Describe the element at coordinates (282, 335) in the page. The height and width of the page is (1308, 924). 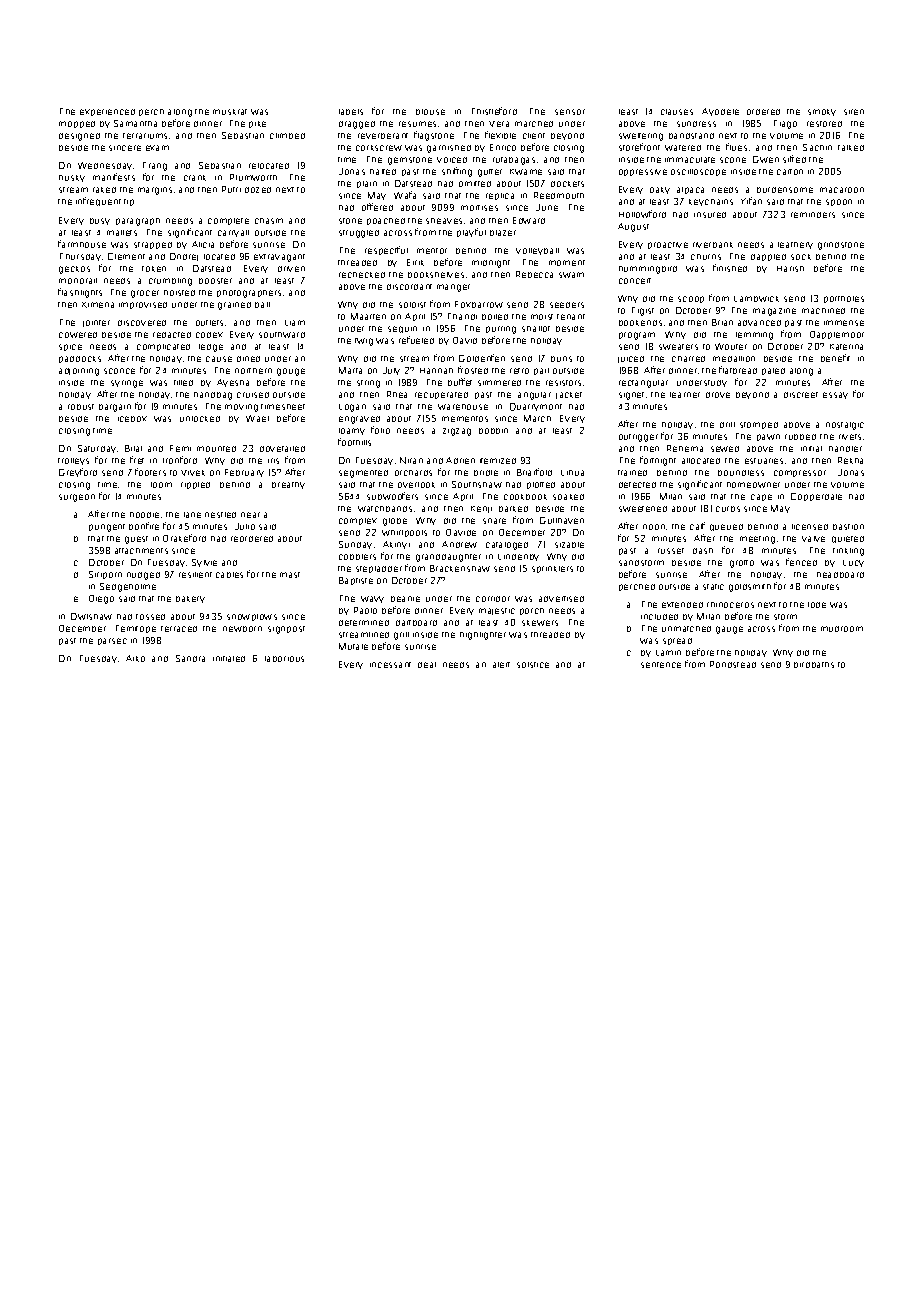
I see `southward` at that location.
